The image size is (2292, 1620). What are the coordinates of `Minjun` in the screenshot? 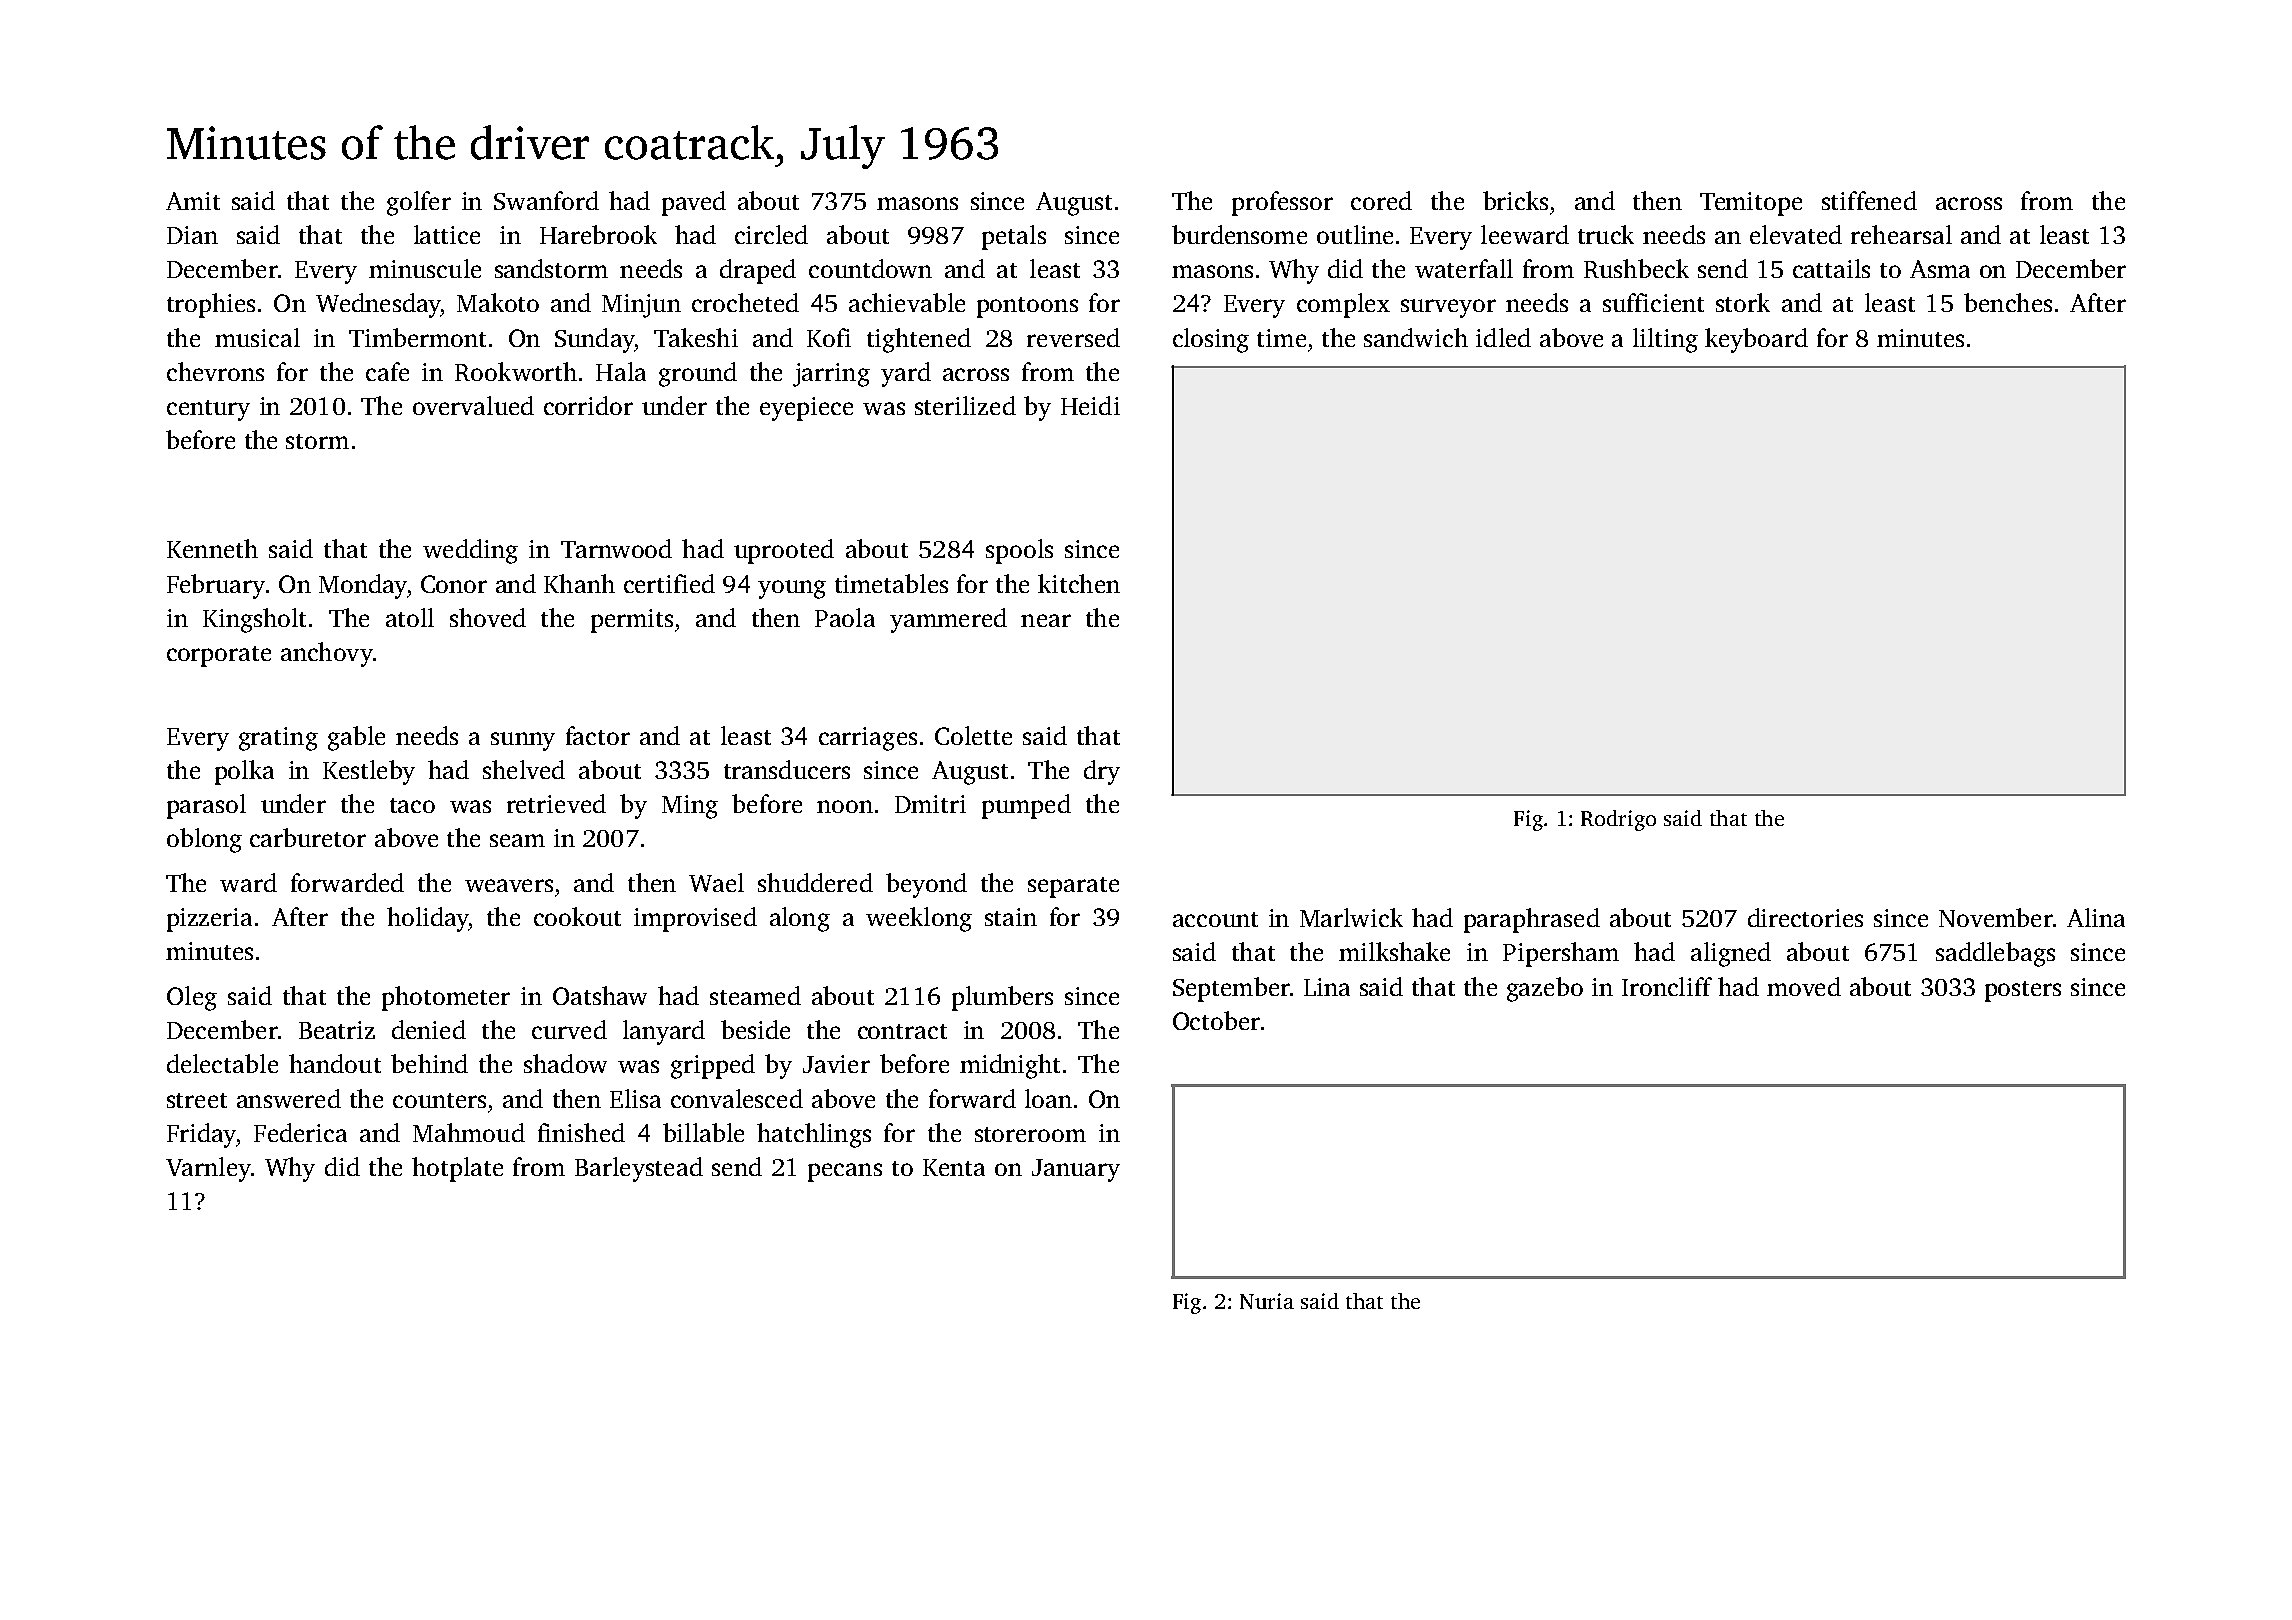 It's located at (641, 306).
